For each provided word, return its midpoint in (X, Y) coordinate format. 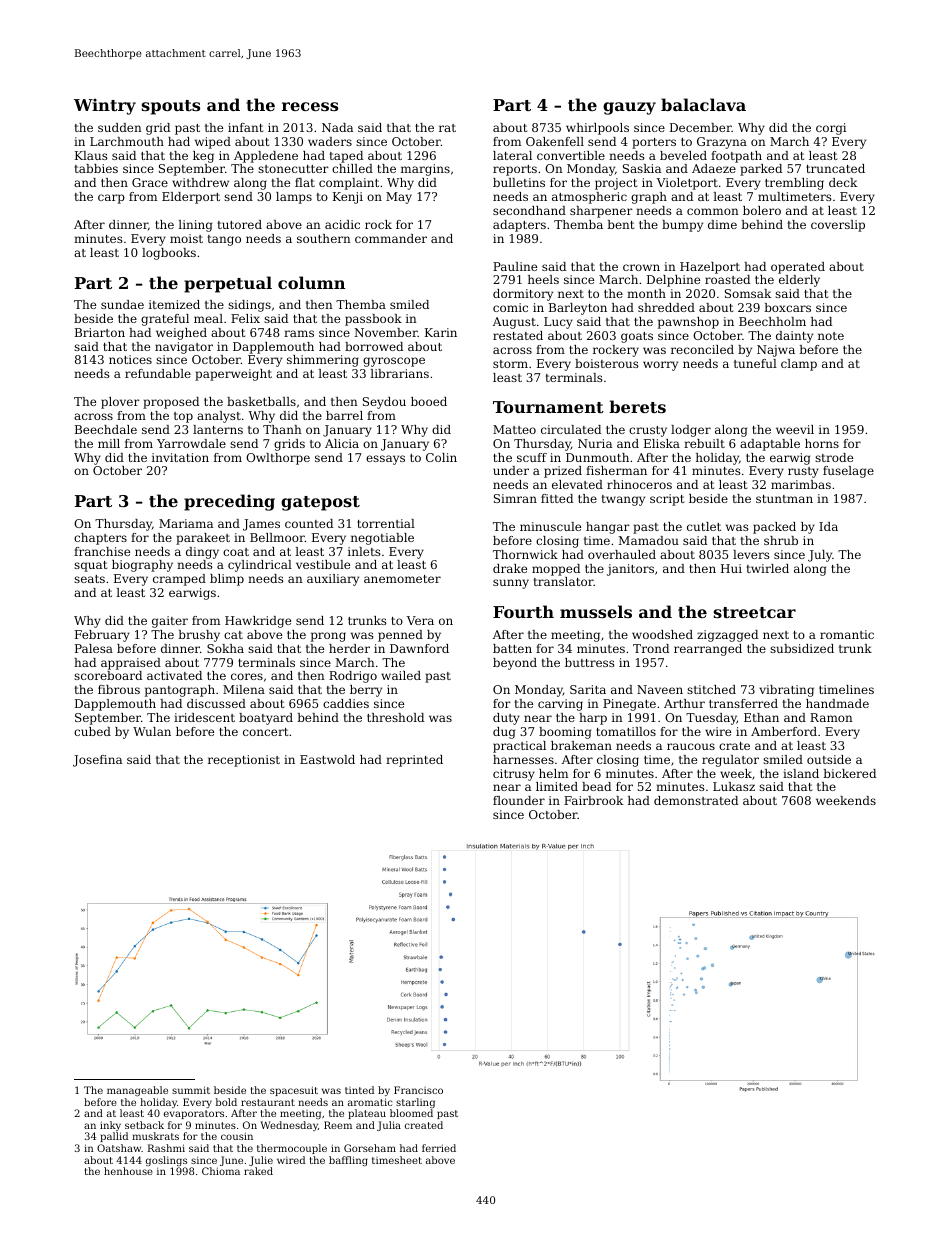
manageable (137, 1091)
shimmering (323, 361)
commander (391, 238)
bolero (762, 210)
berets (637, 406)
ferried (439, 1148)
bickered (849, 773)
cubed (92, 731)
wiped (213, 143)
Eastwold (327, 759)
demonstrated (696, 800)
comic (510, 307)
